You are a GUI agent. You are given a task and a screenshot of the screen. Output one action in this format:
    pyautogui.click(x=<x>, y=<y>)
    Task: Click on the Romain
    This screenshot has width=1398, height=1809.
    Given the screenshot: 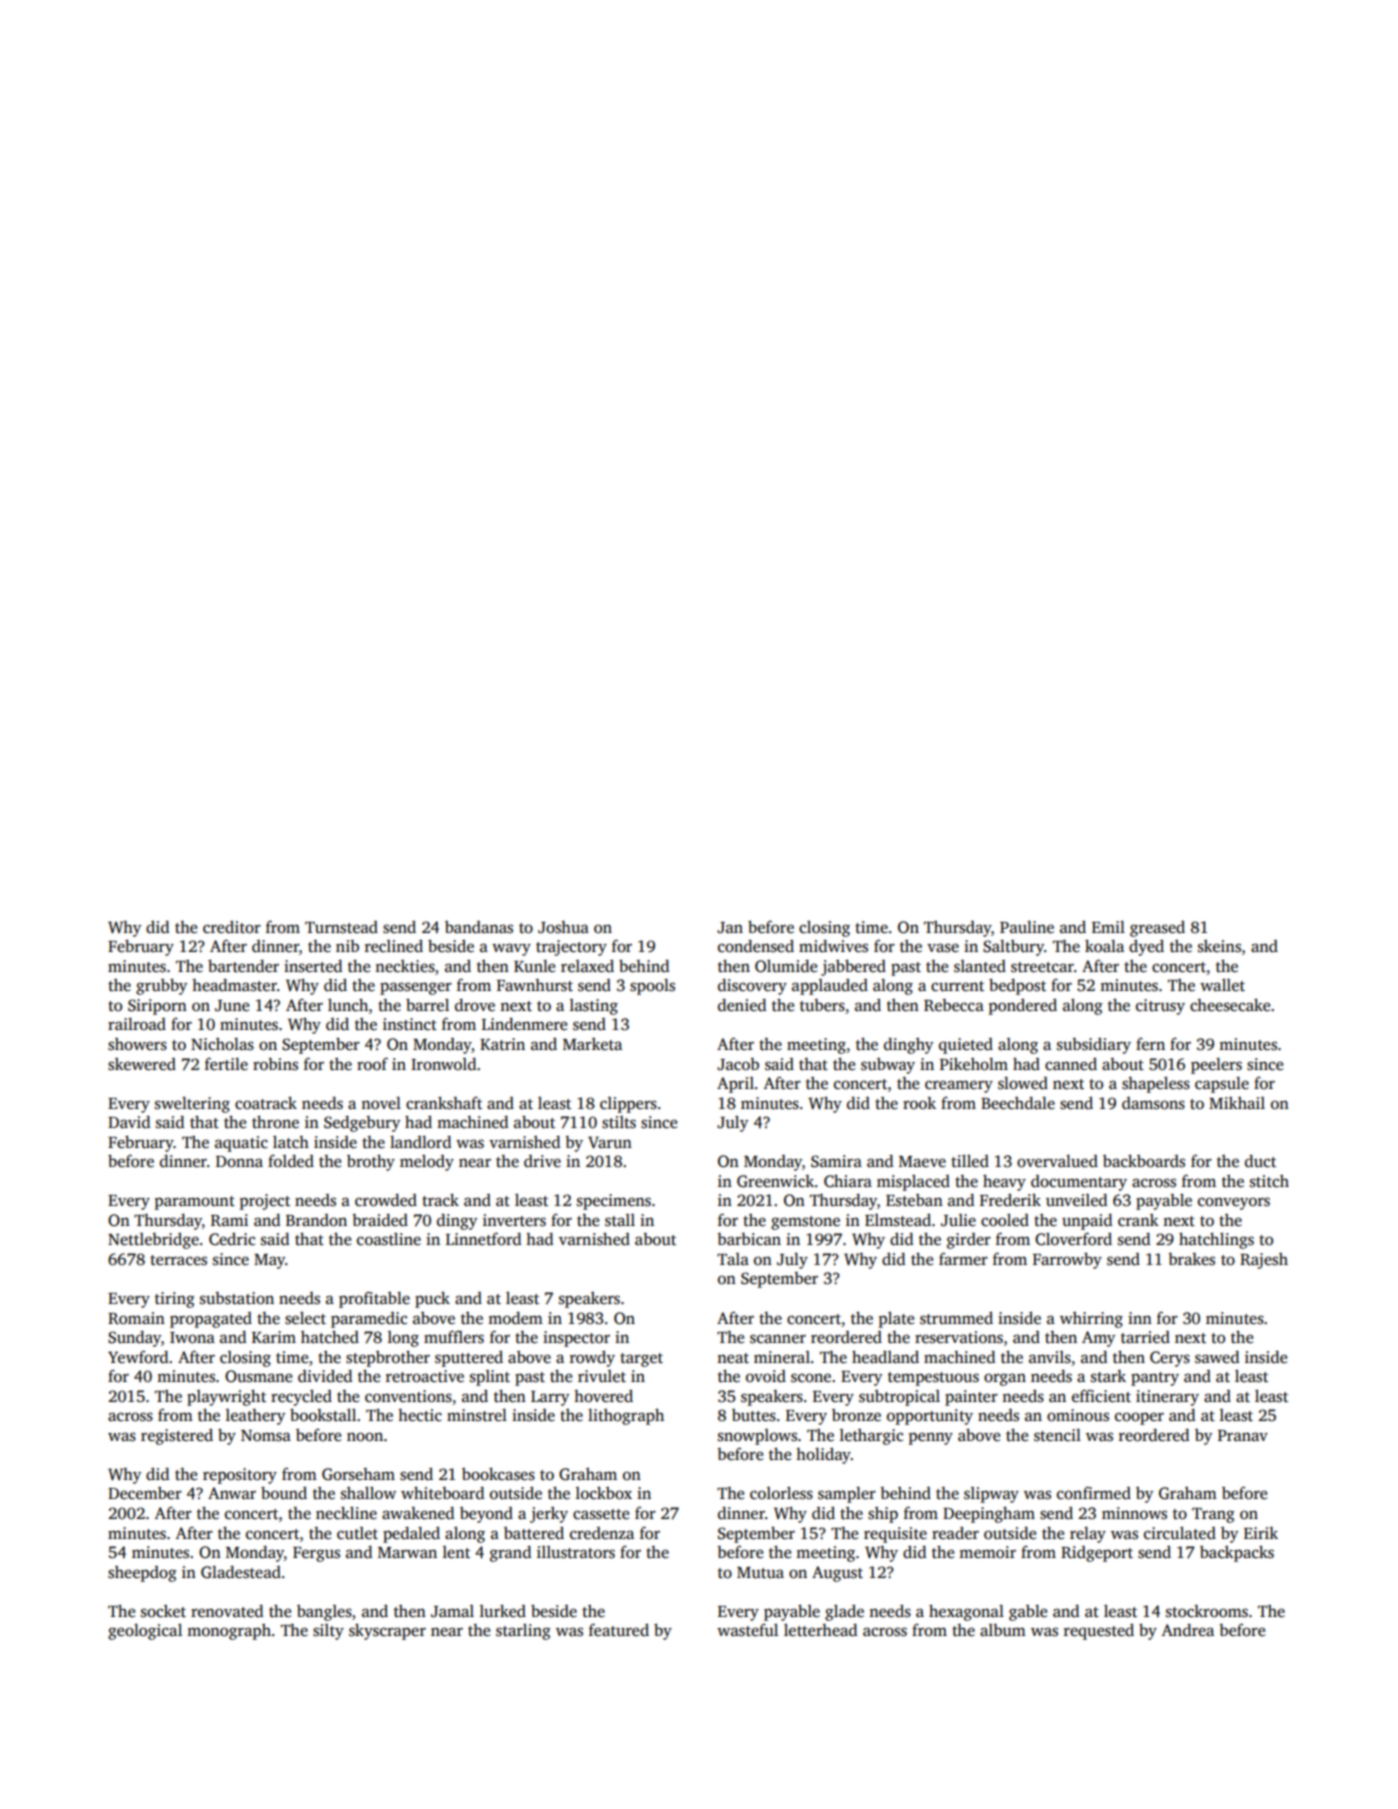 What is the action you would take?
    pyautogui.click(x=136, y=1318)
